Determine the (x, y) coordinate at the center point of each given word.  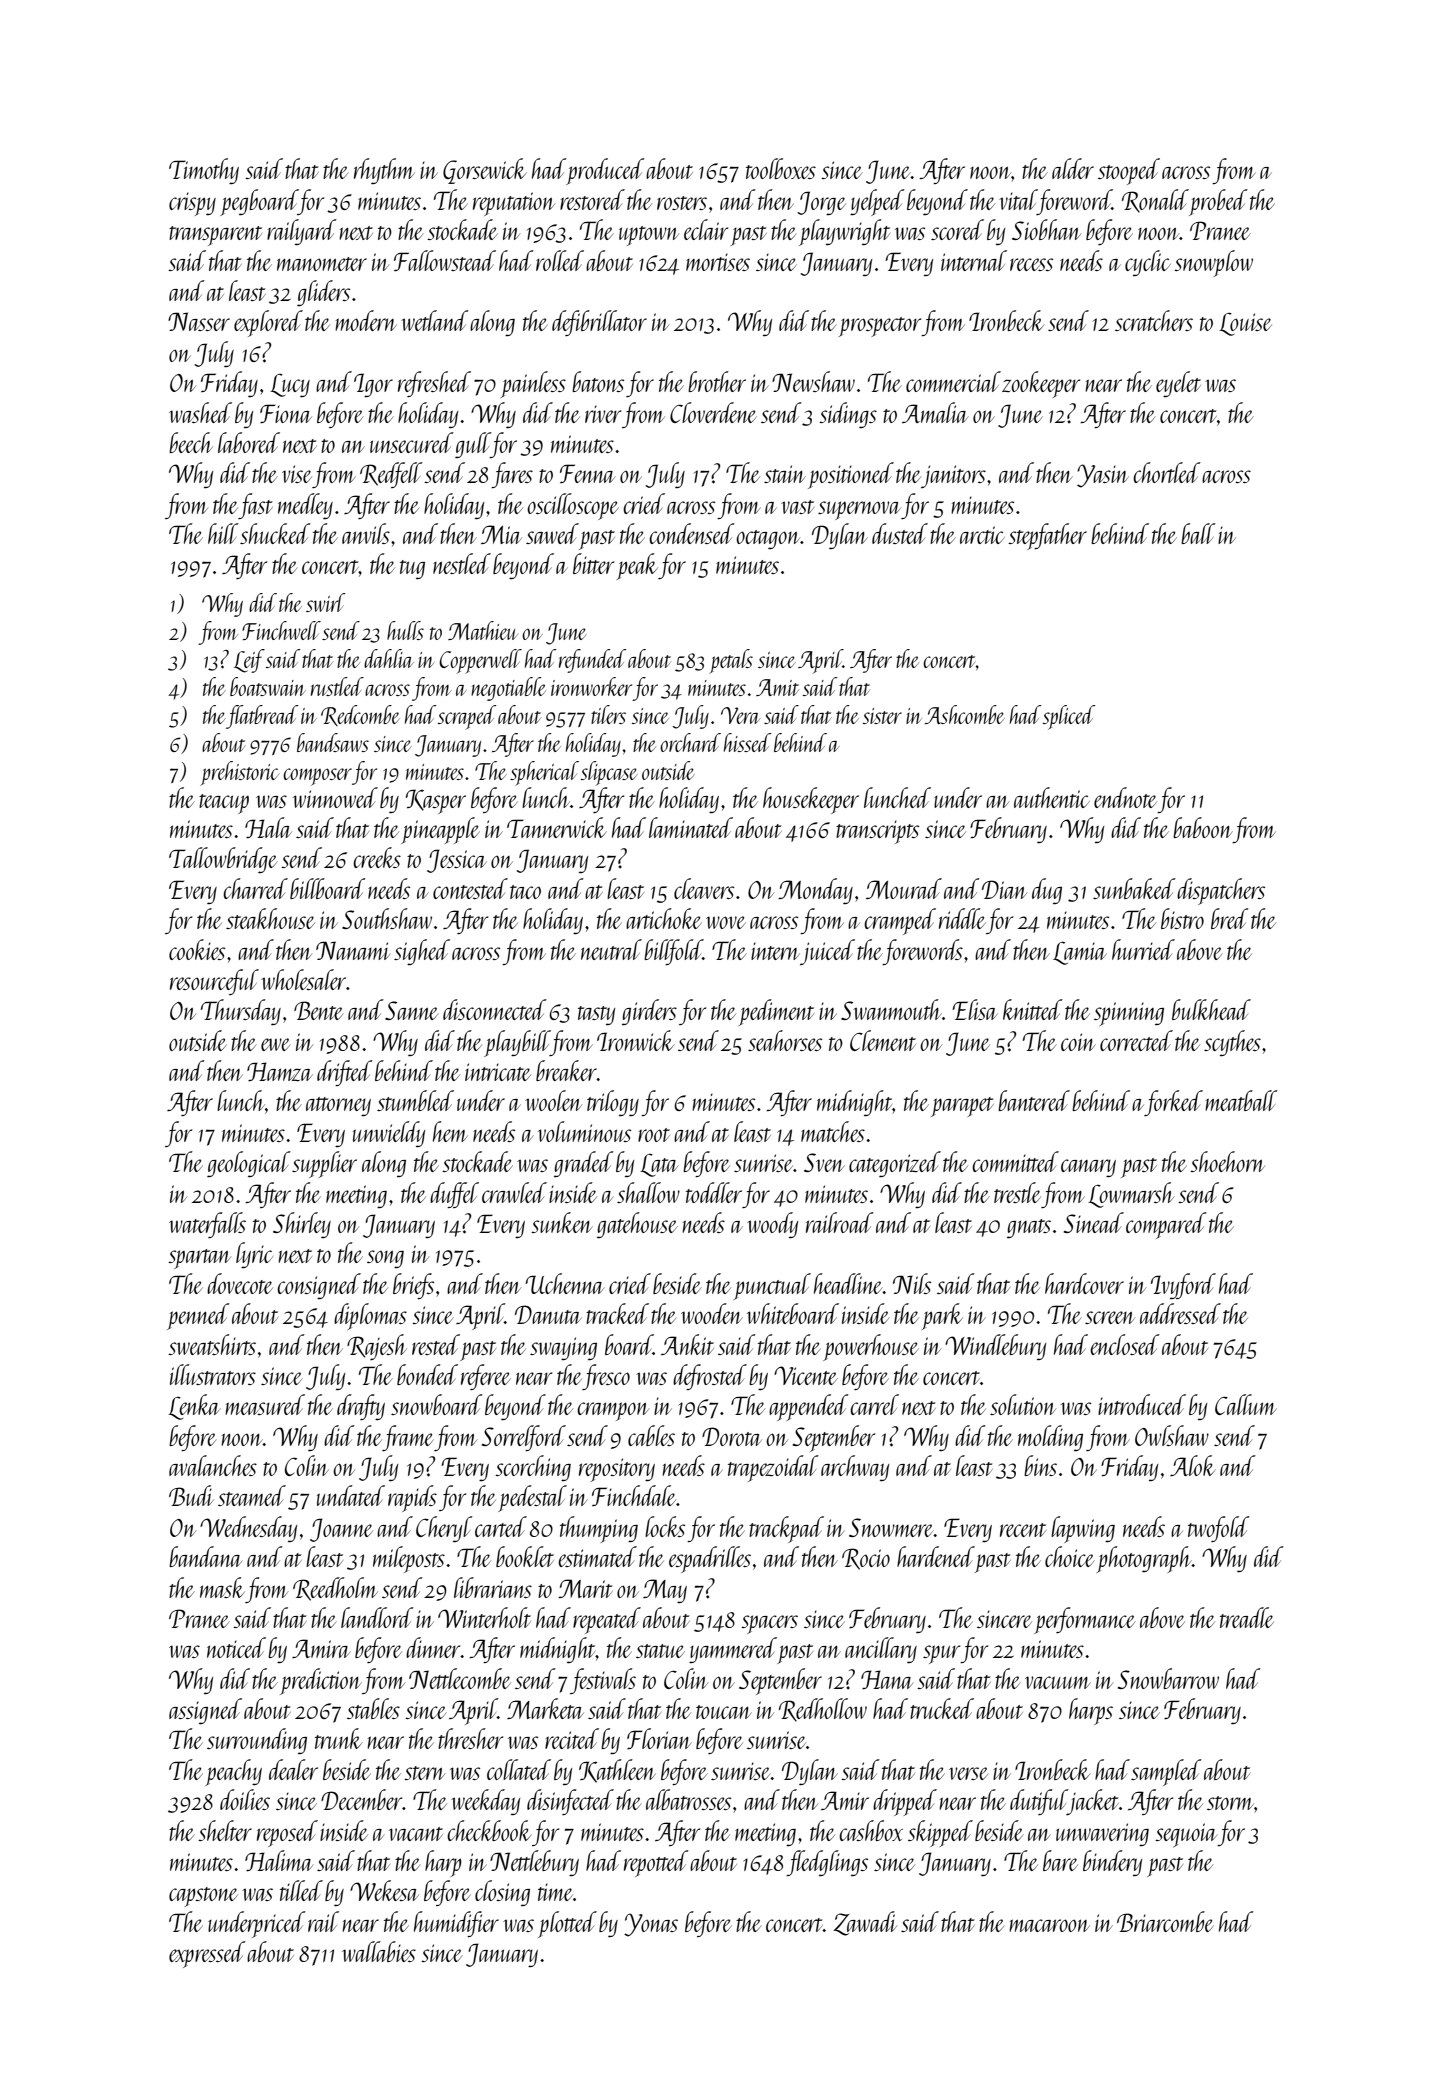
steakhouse (270, 918)
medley (305, 506)
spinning (1129, 1014)
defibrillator (599, 323)
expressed (207, 1954)
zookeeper (1041, 384)
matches (833, 1131)
